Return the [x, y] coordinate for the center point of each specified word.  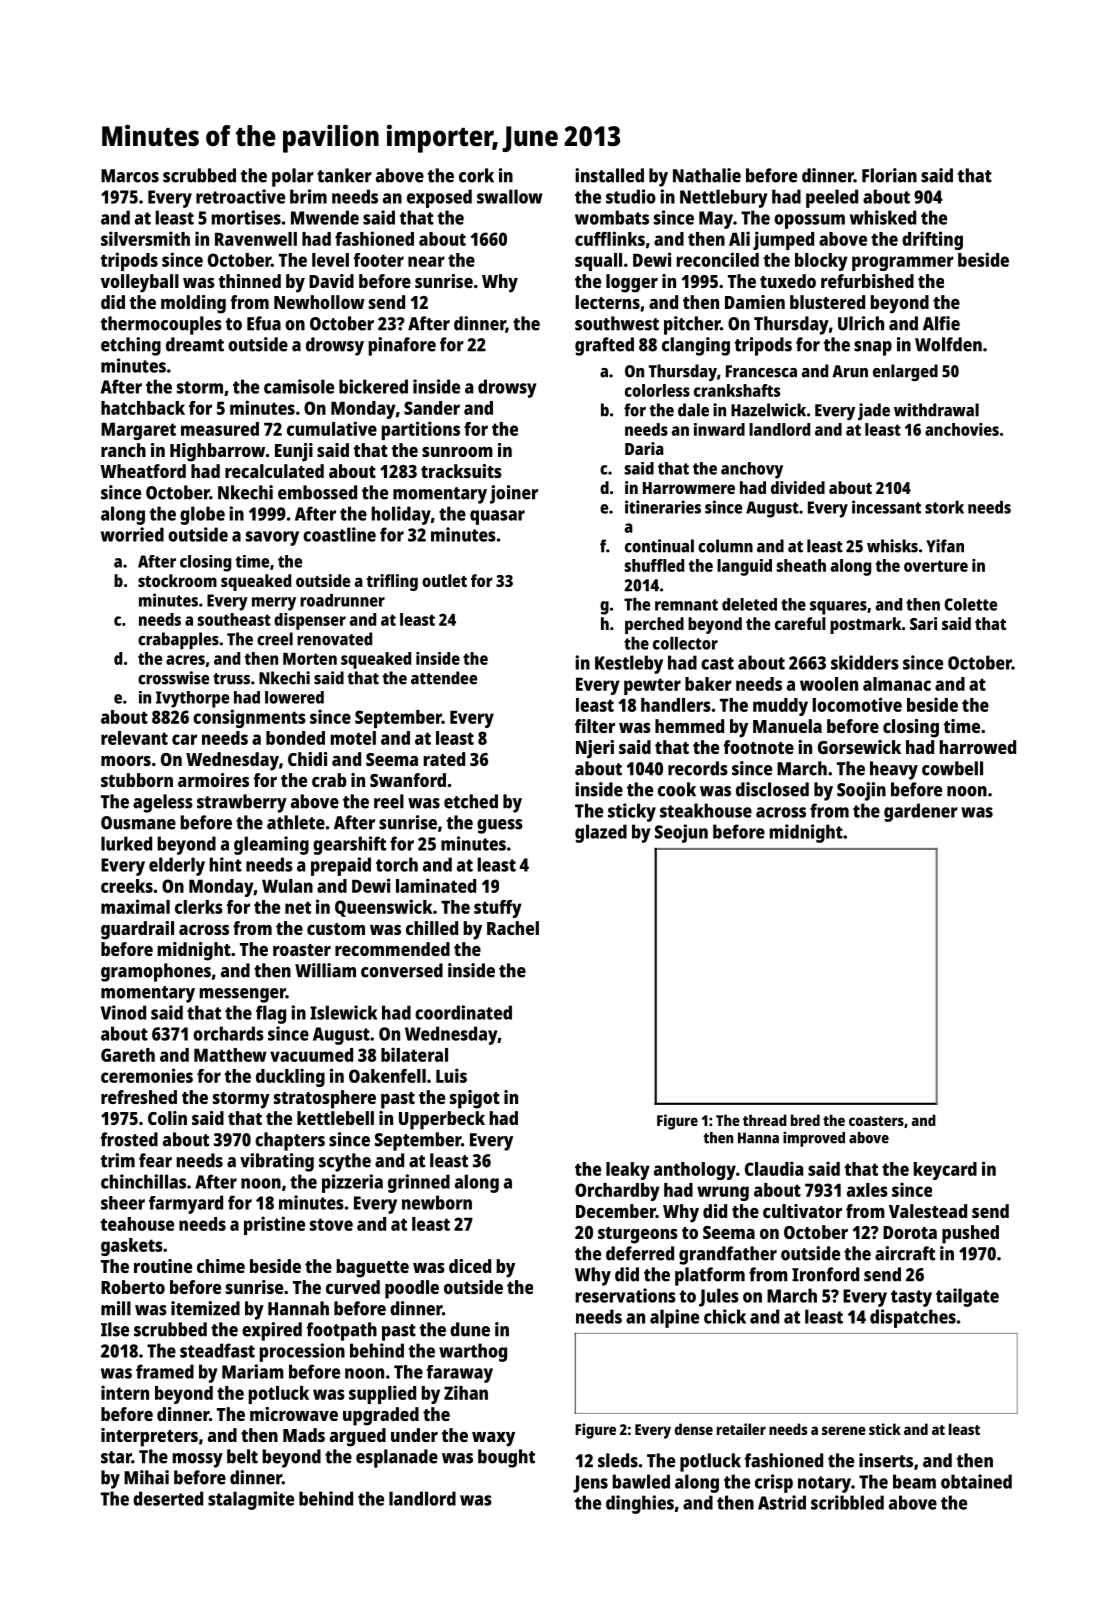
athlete [296, 822]
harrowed [977, 747]
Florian [889, 175]
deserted [168, 1498]
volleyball [139, 283]
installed [609, 175]
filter [595, 726]
